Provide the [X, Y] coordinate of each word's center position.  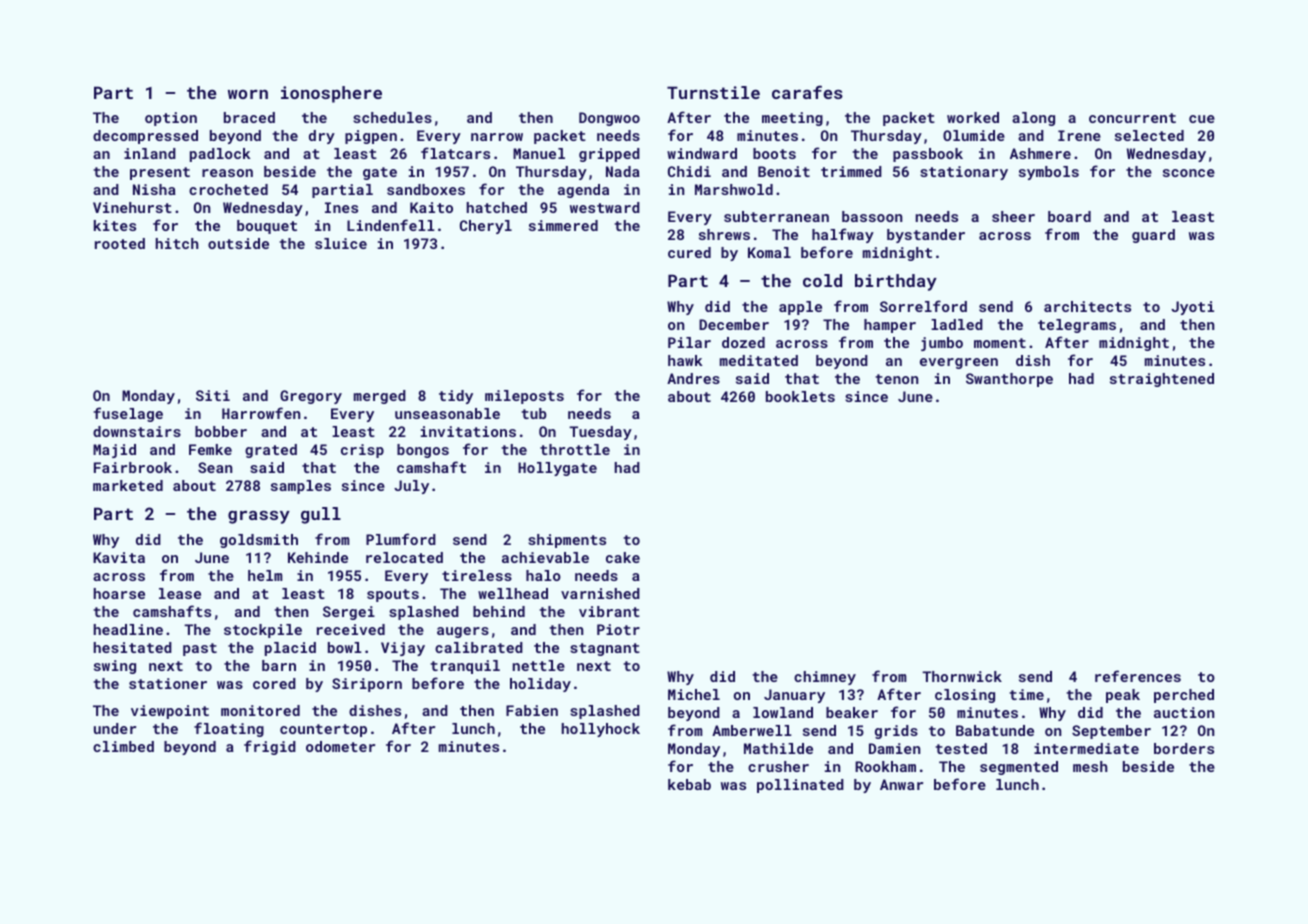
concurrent [1132, 118]
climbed [123, 746]
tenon [896, 379]
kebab [689, 784]
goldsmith [259, 541]
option [171, 119]
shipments [567, 541]
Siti [213, 395]
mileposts [524, 397]
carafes [807, 92]
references [1138, 676]
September [1111, 732]
